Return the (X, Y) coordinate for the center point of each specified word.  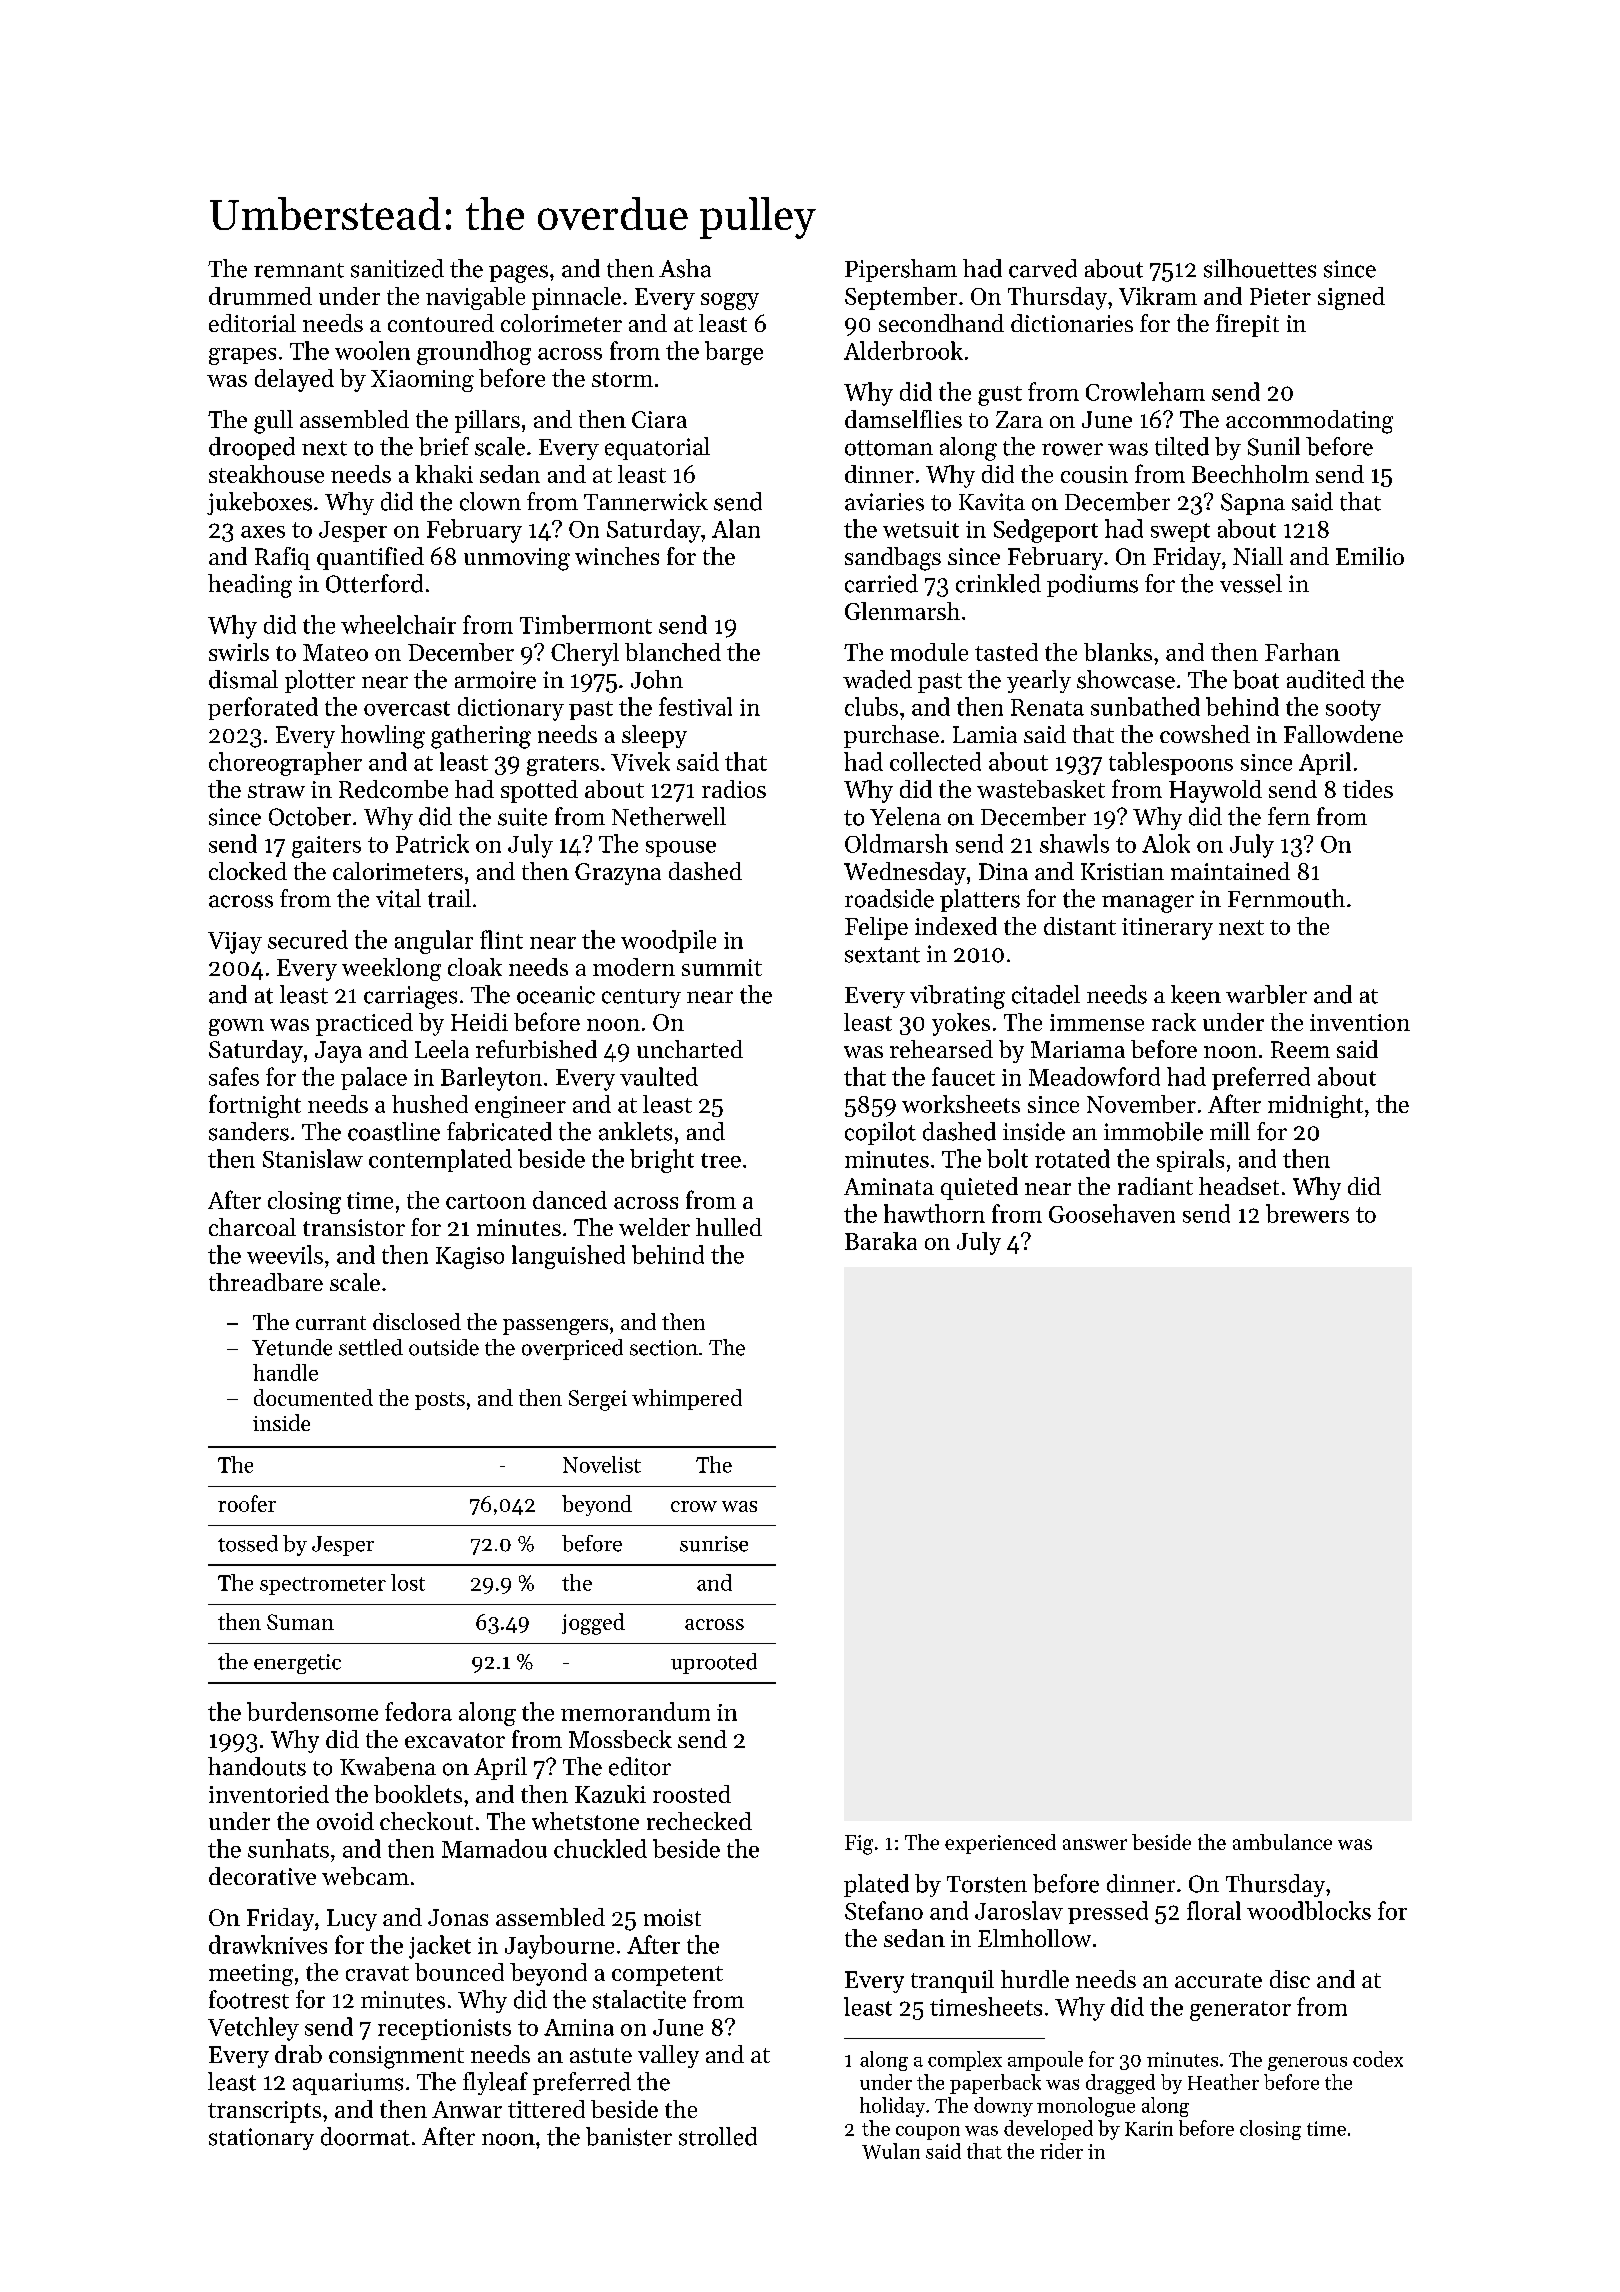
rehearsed (941, 1049)
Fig (859, 1845)
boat (1256, 679)
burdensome (312, 1711)
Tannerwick (646, 501)
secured (308, 939)
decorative (262, 1876)
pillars (487, 421)
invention (1360, 1022)
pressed (1108, 1912)
